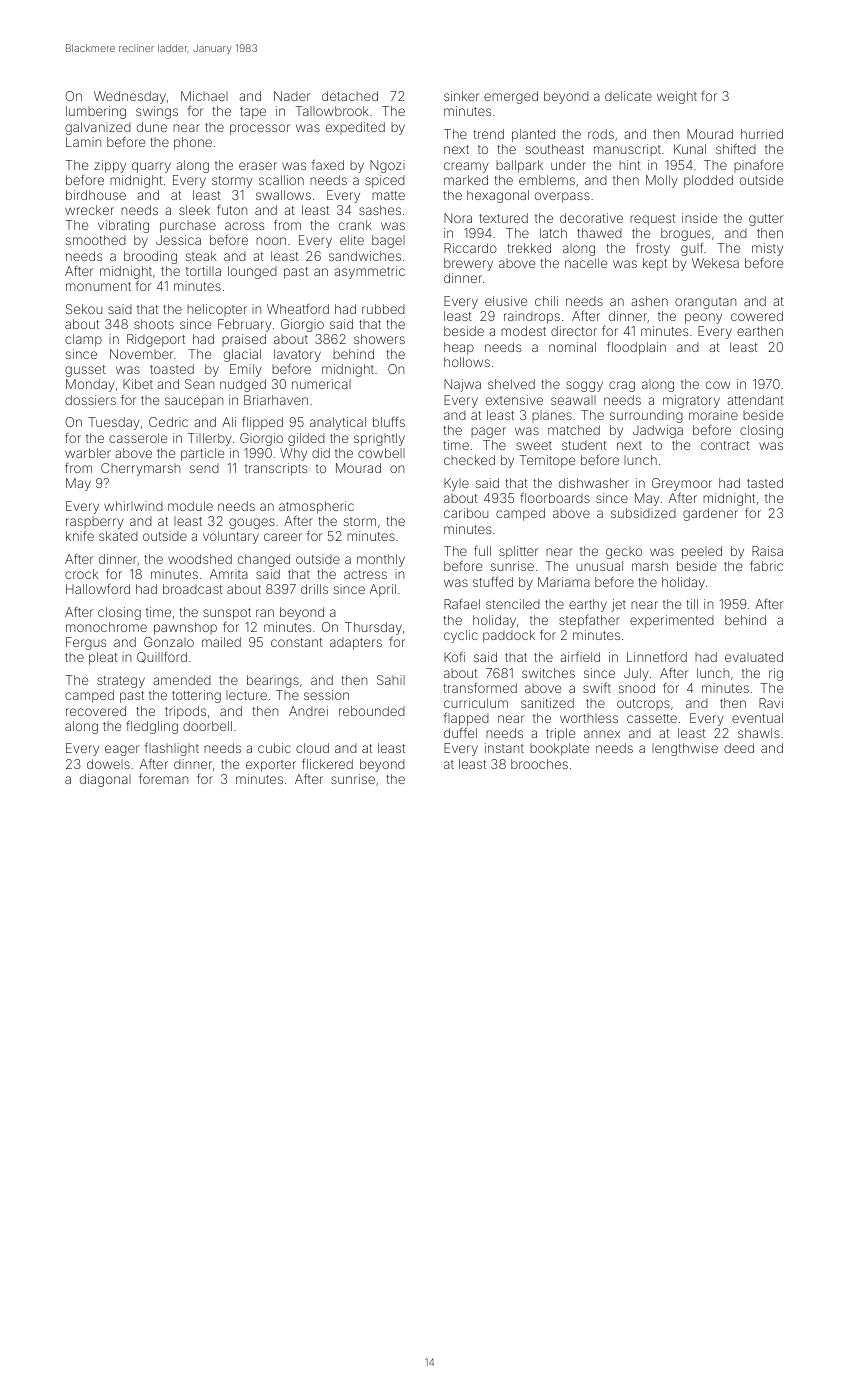  Describe the element at coordinates (271, 766) in the document. I see `exporter` at that location.
